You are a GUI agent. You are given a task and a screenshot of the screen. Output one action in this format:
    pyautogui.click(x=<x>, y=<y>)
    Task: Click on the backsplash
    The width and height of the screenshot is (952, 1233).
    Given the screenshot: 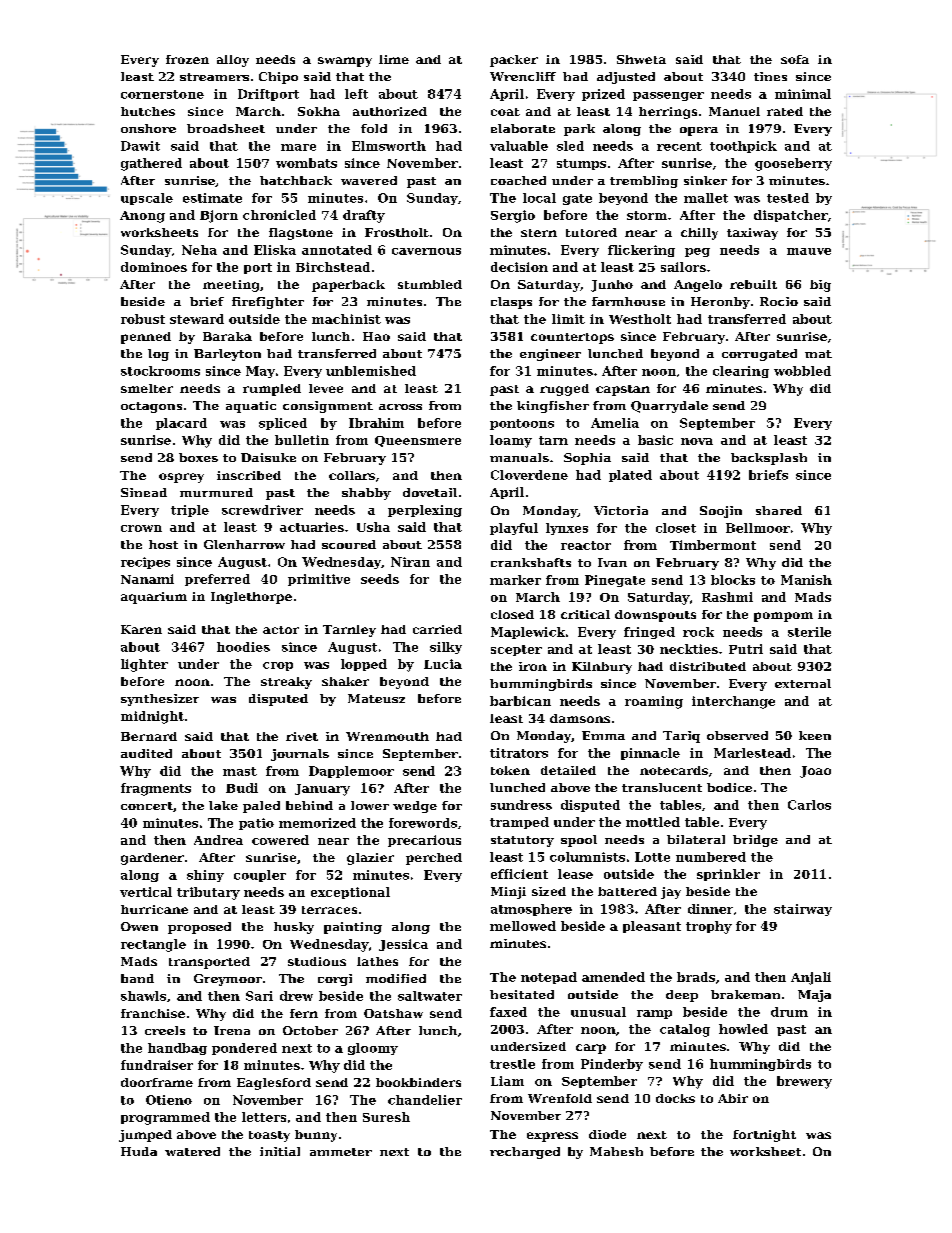 What is the action you would take?
    pyautogui.click(x=769, y=459)
